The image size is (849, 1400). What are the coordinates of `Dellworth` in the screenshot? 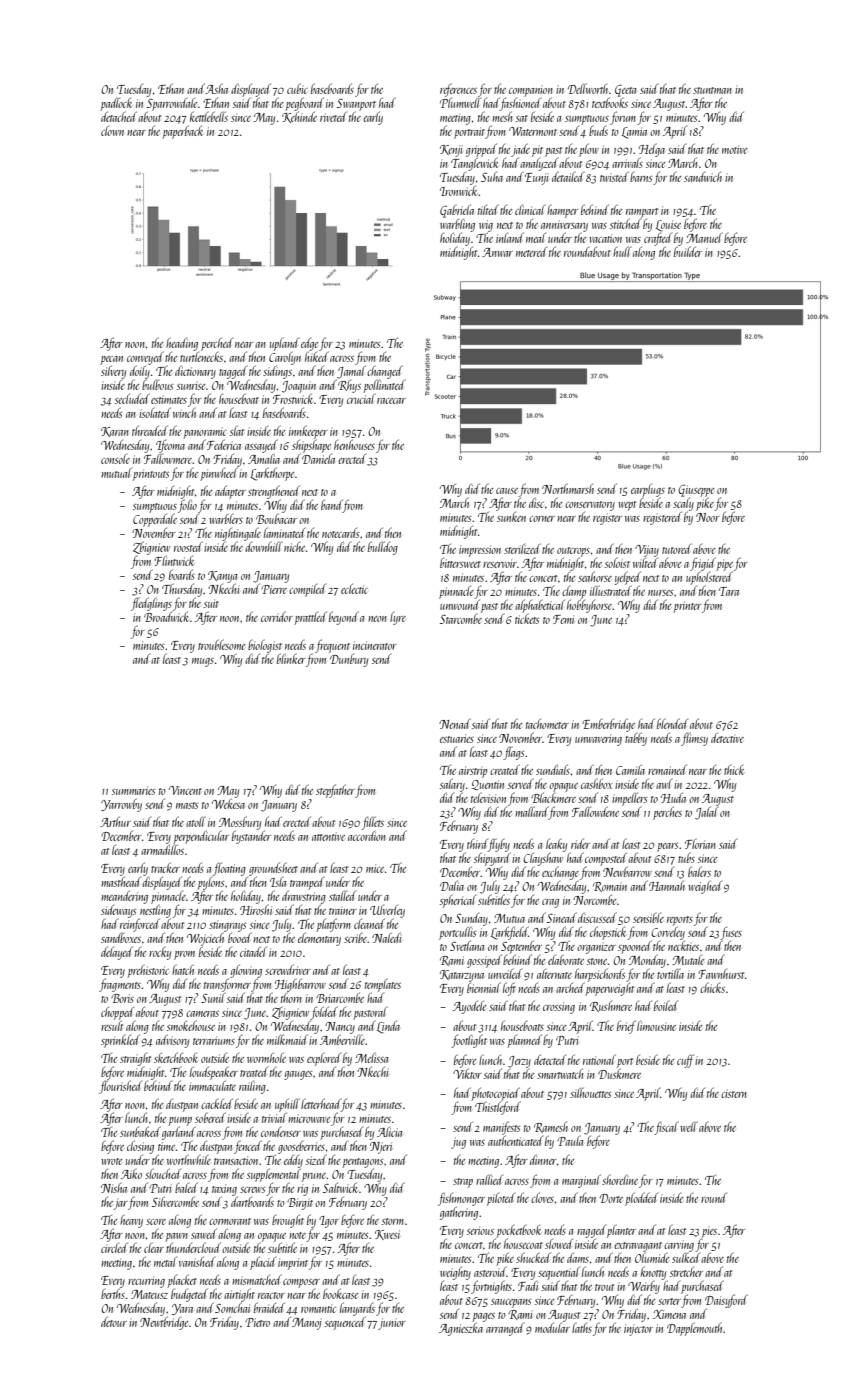 It's located at (588, 88).
